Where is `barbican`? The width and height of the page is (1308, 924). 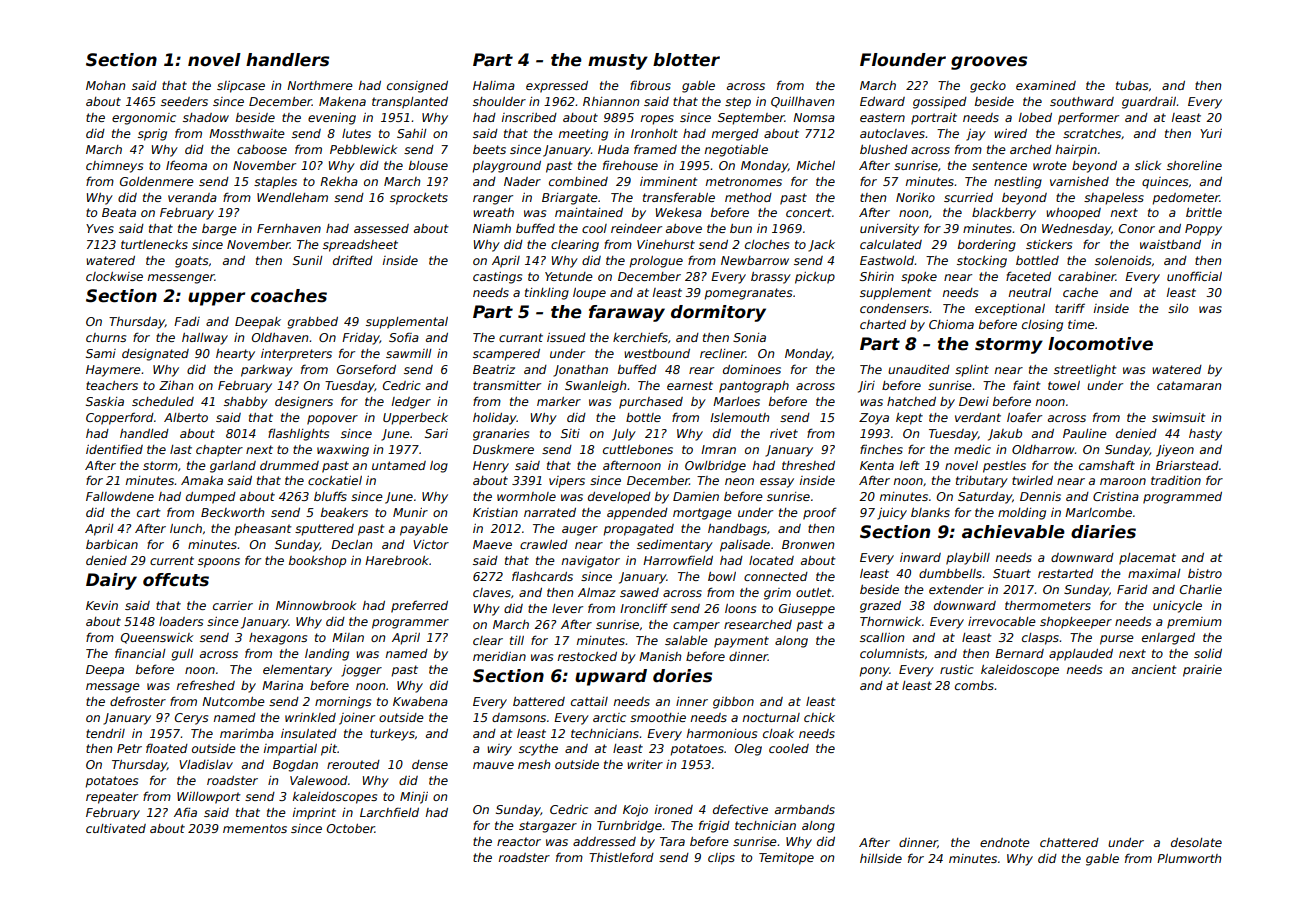
barbican is located at coordinates (112, 544).
